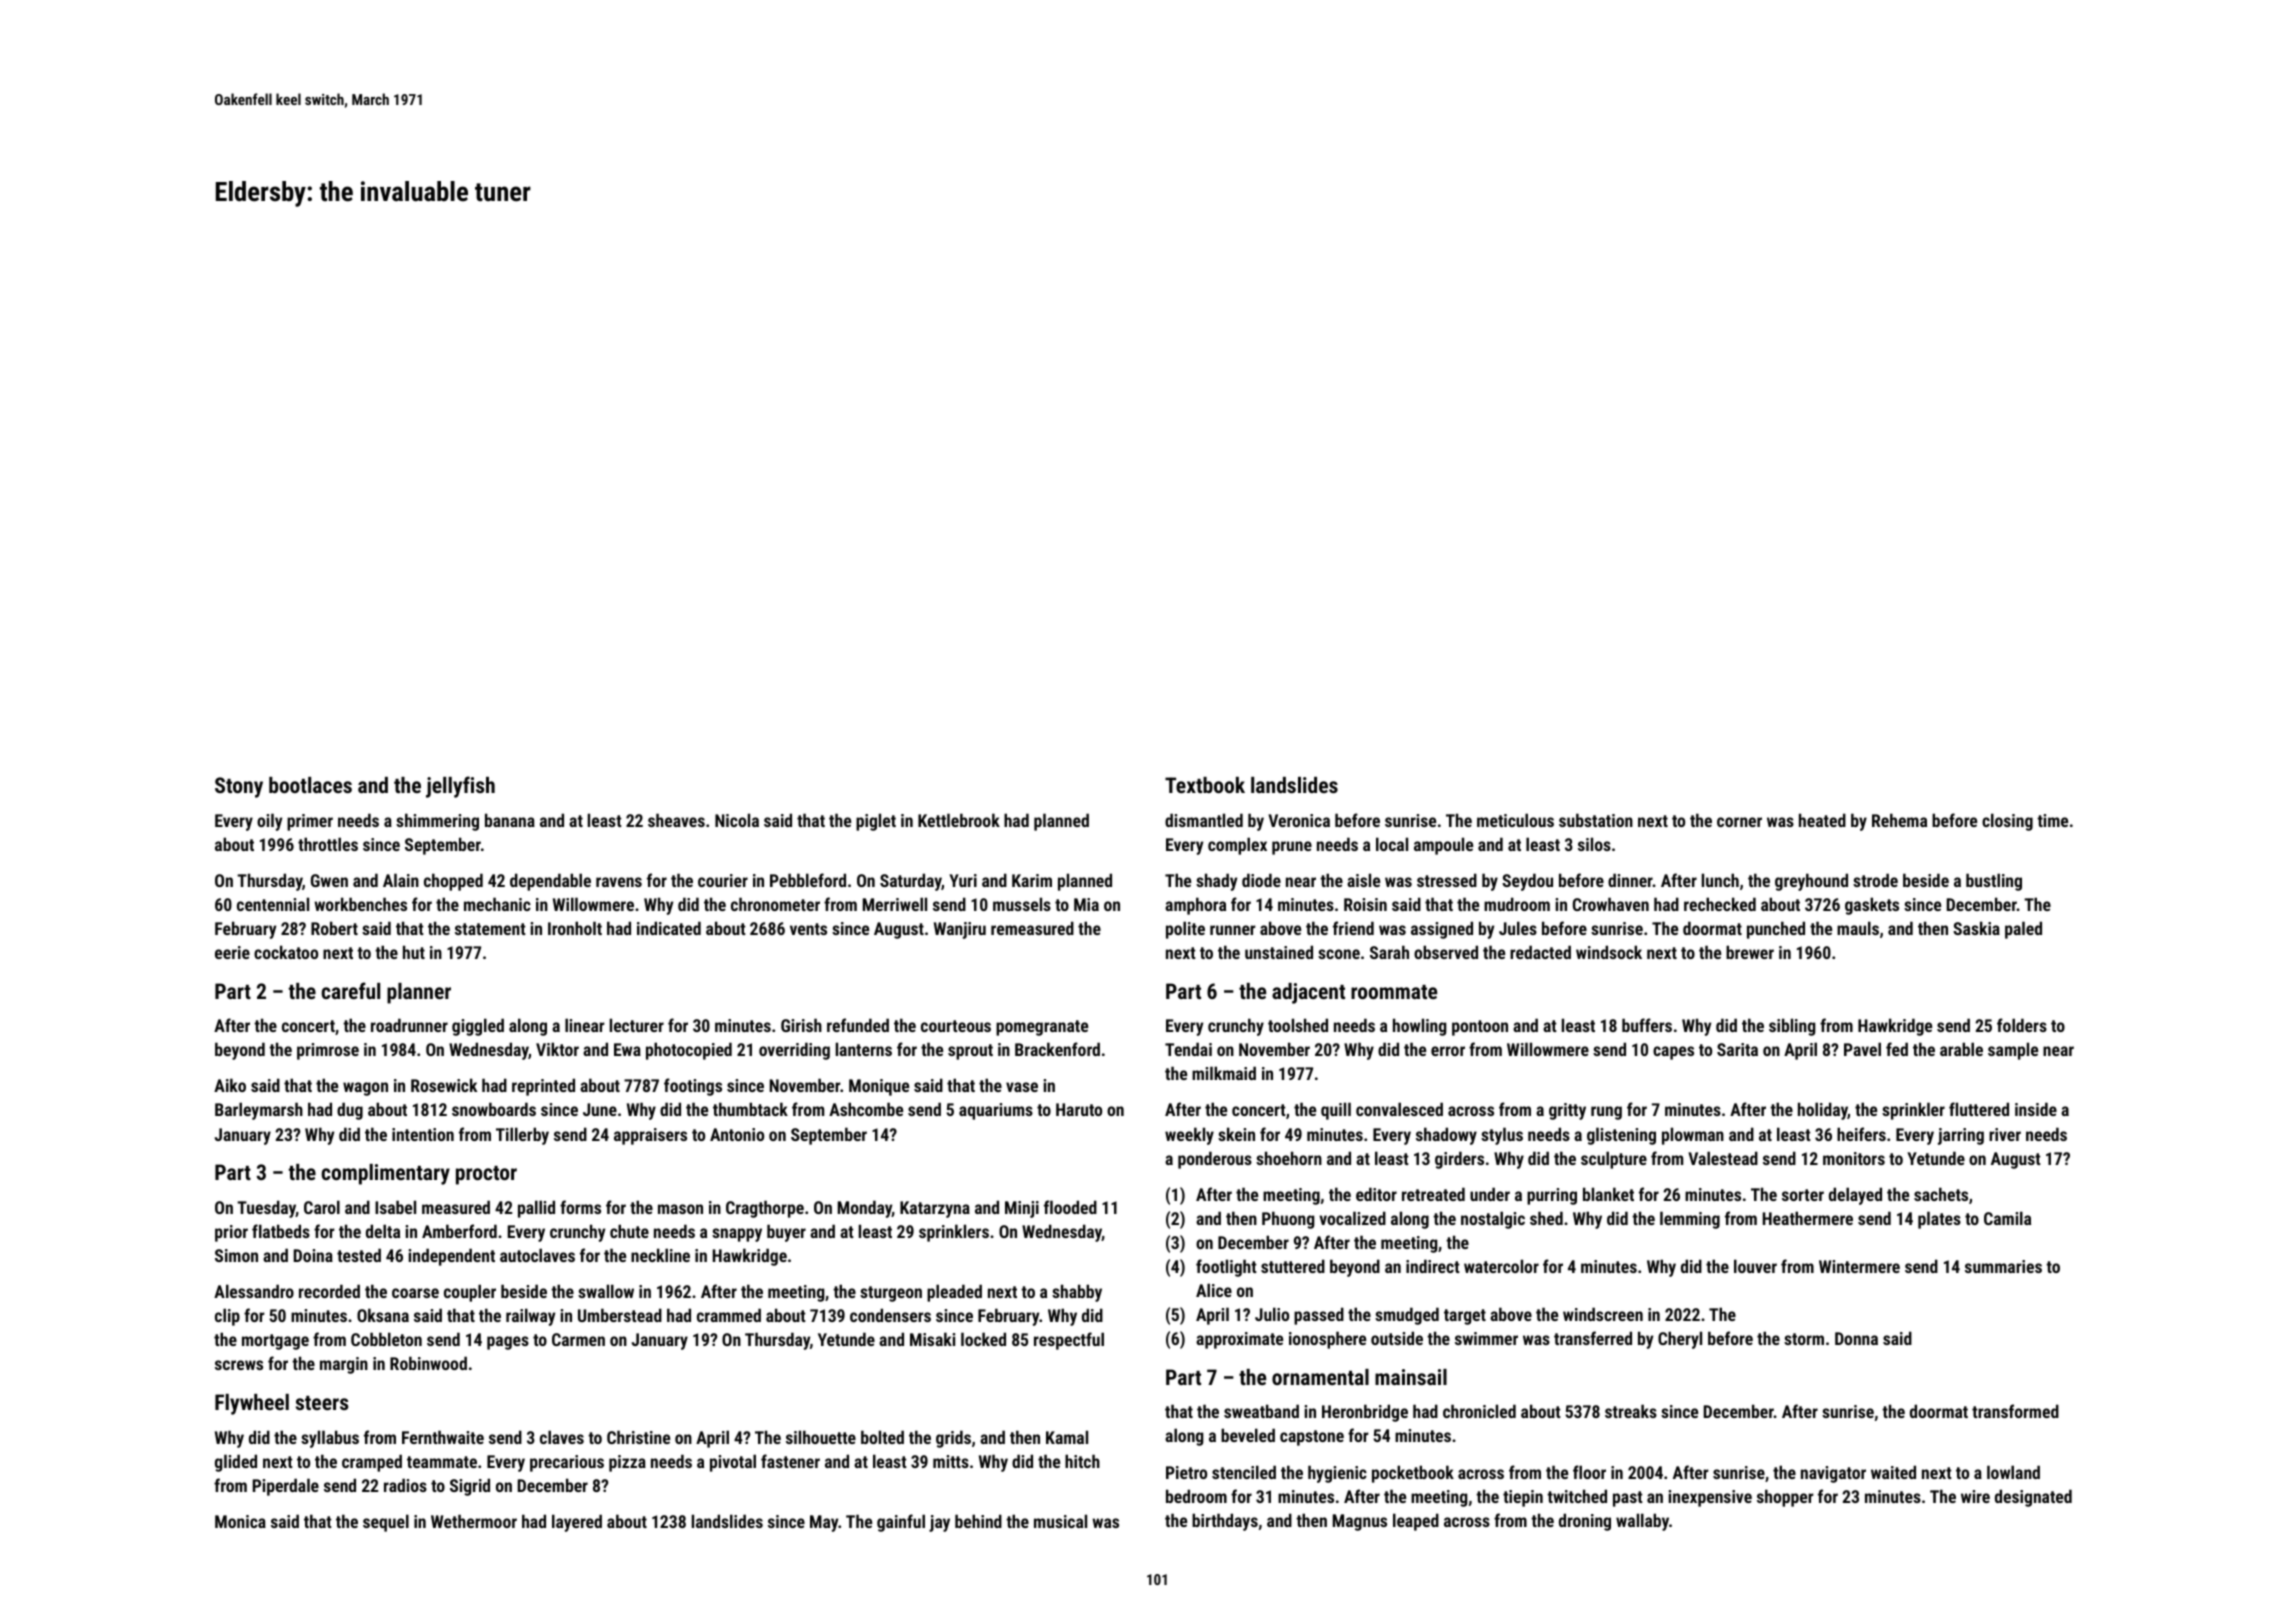  Describe the element at coordinates (372, 1463) in the image. I see `cramped` at that location.
